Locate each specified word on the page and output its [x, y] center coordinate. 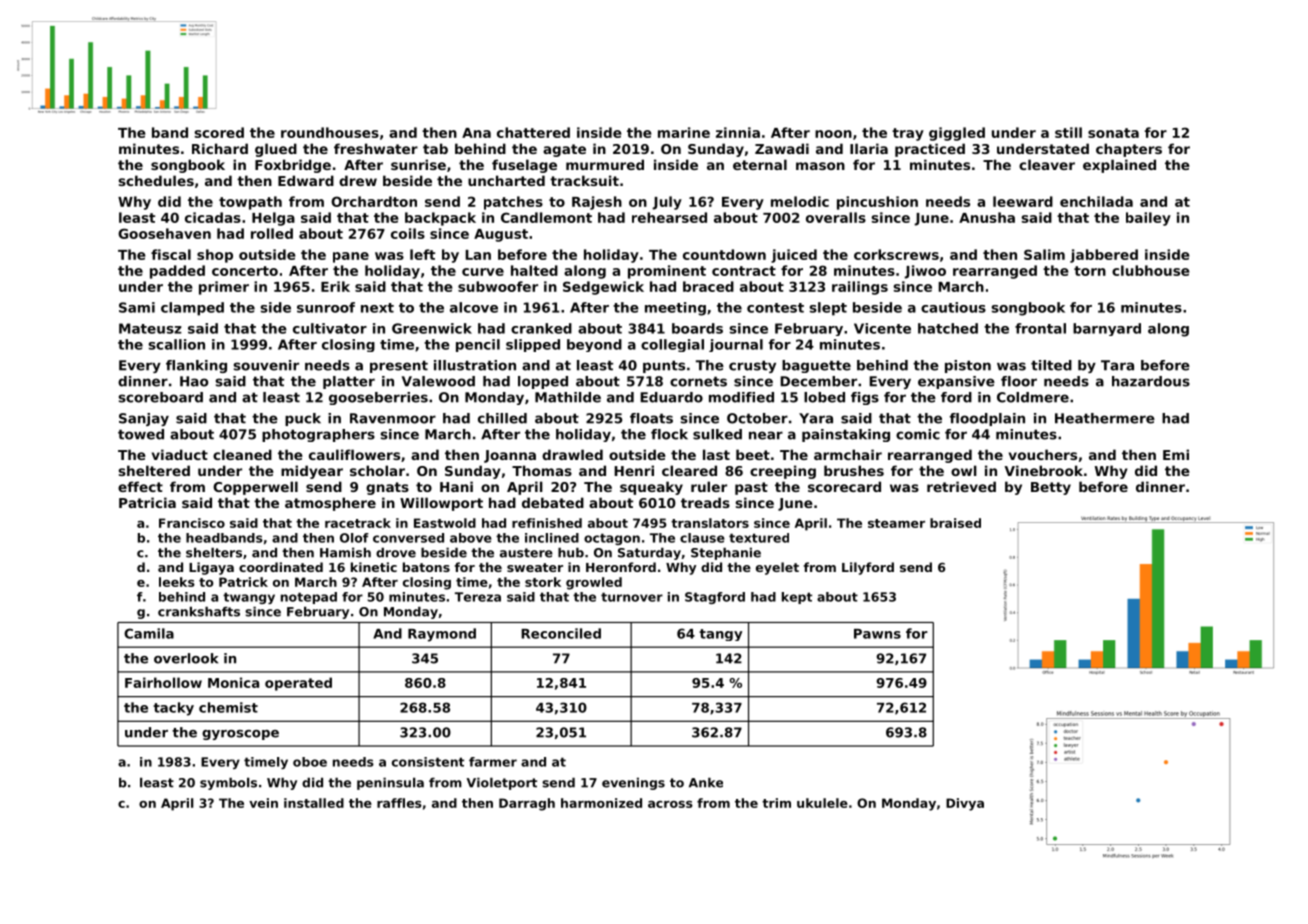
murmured [605, 164]
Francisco [192, 523]
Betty [1051, 488]
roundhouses [330, 132]
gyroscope [240, 735]
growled [594, 583]
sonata [1113, 133]
